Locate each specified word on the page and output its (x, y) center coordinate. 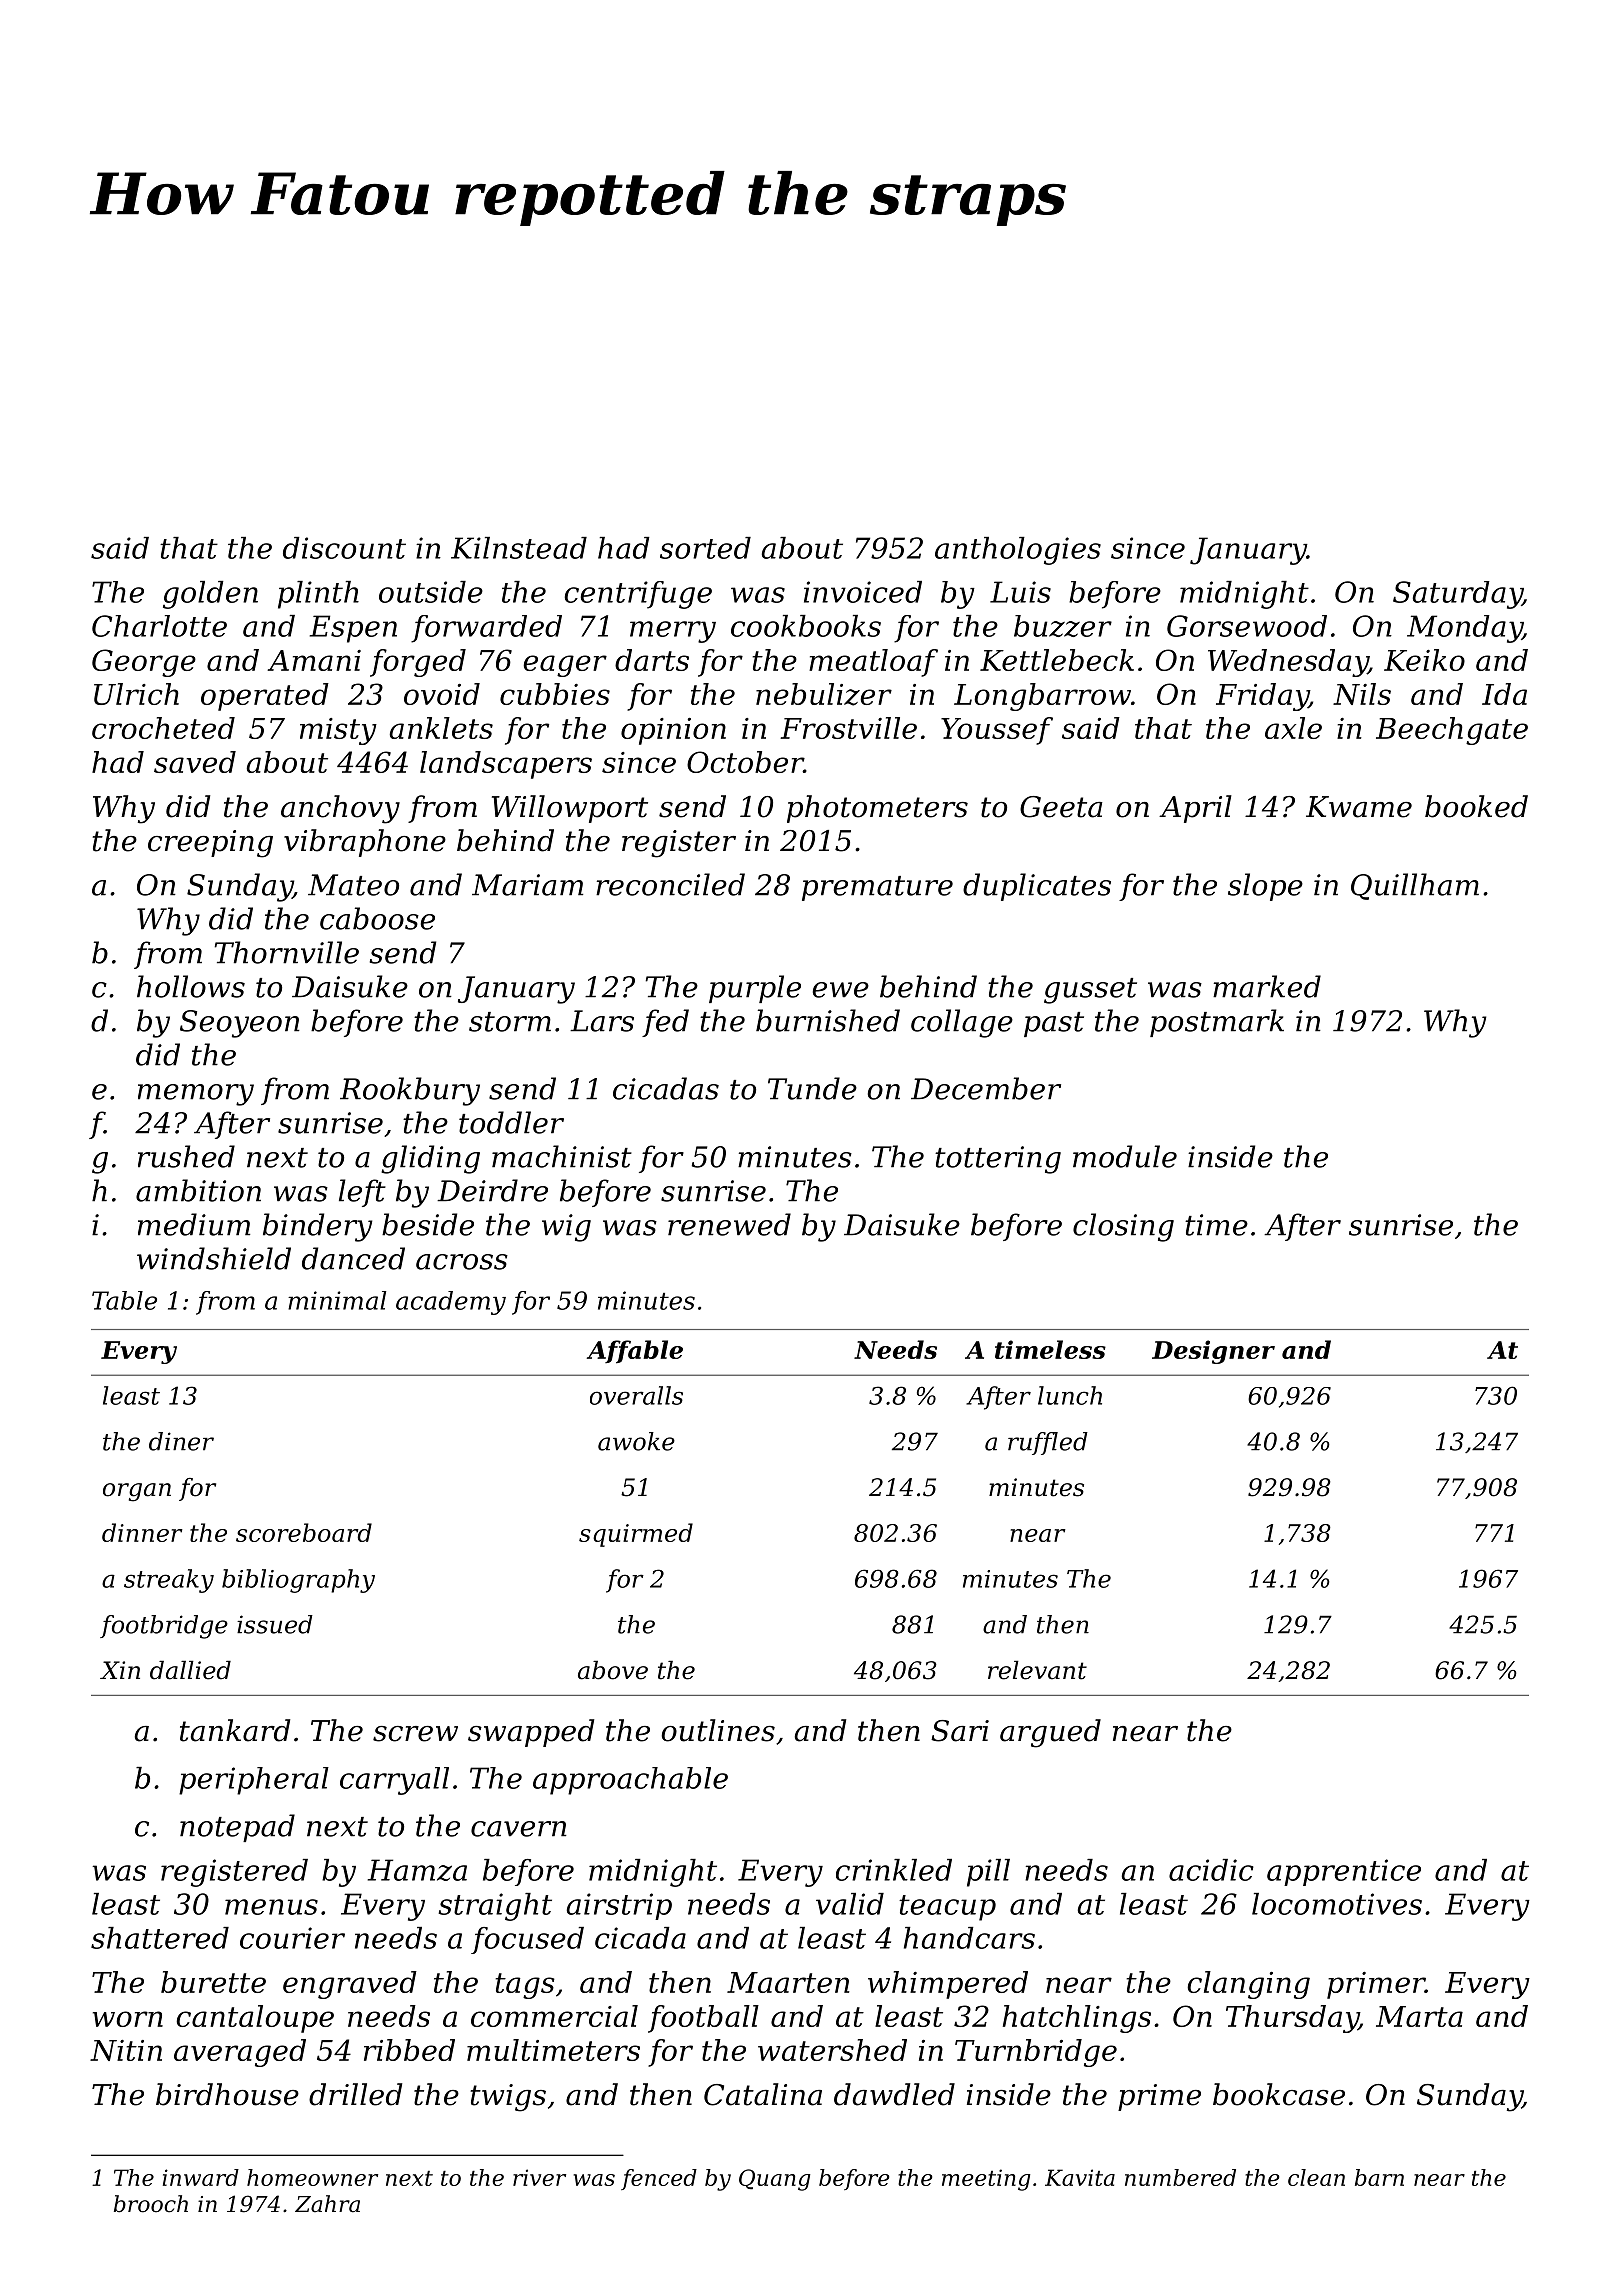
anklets (441, 728)
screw (415, 1734)
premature (877, 888)
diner (181, 1441)
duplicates (1037, 887)
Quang (774, 2180)
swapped (531, 1733)
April (1195, 809)
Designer (1213, 1352)
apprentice (1344, 1872)
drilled (355, 2094)
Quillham (1415, 886)
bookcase (1279, 2094)
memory (196, 1095)
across (462, 1262)
